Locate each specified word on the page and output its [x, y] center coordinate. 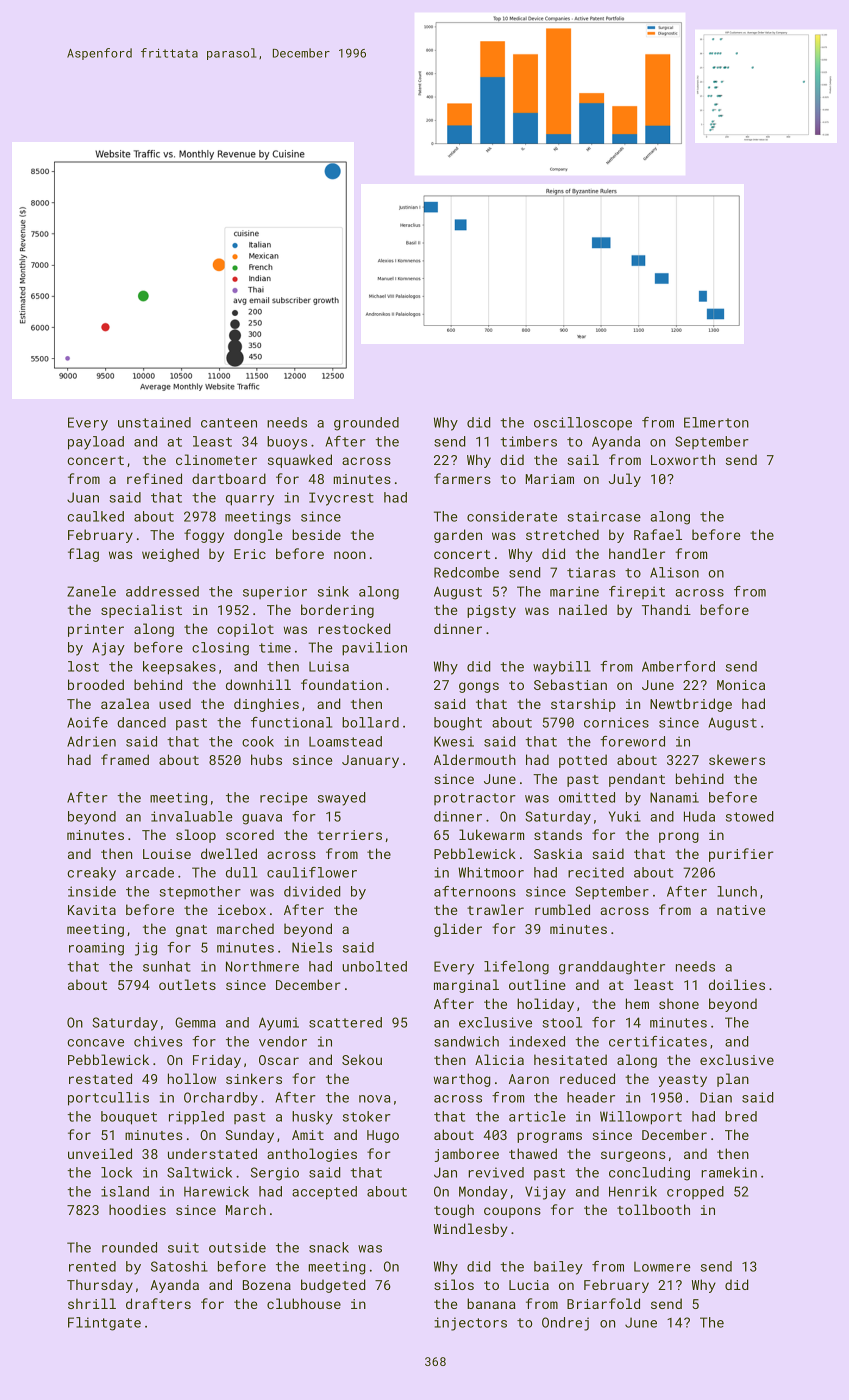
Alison [674, 572]
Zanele [91, 591]
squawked [300, 461]
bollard [370, 722]
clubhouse [304, 1303]
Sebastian [570, 684]
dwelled [229, 853]
